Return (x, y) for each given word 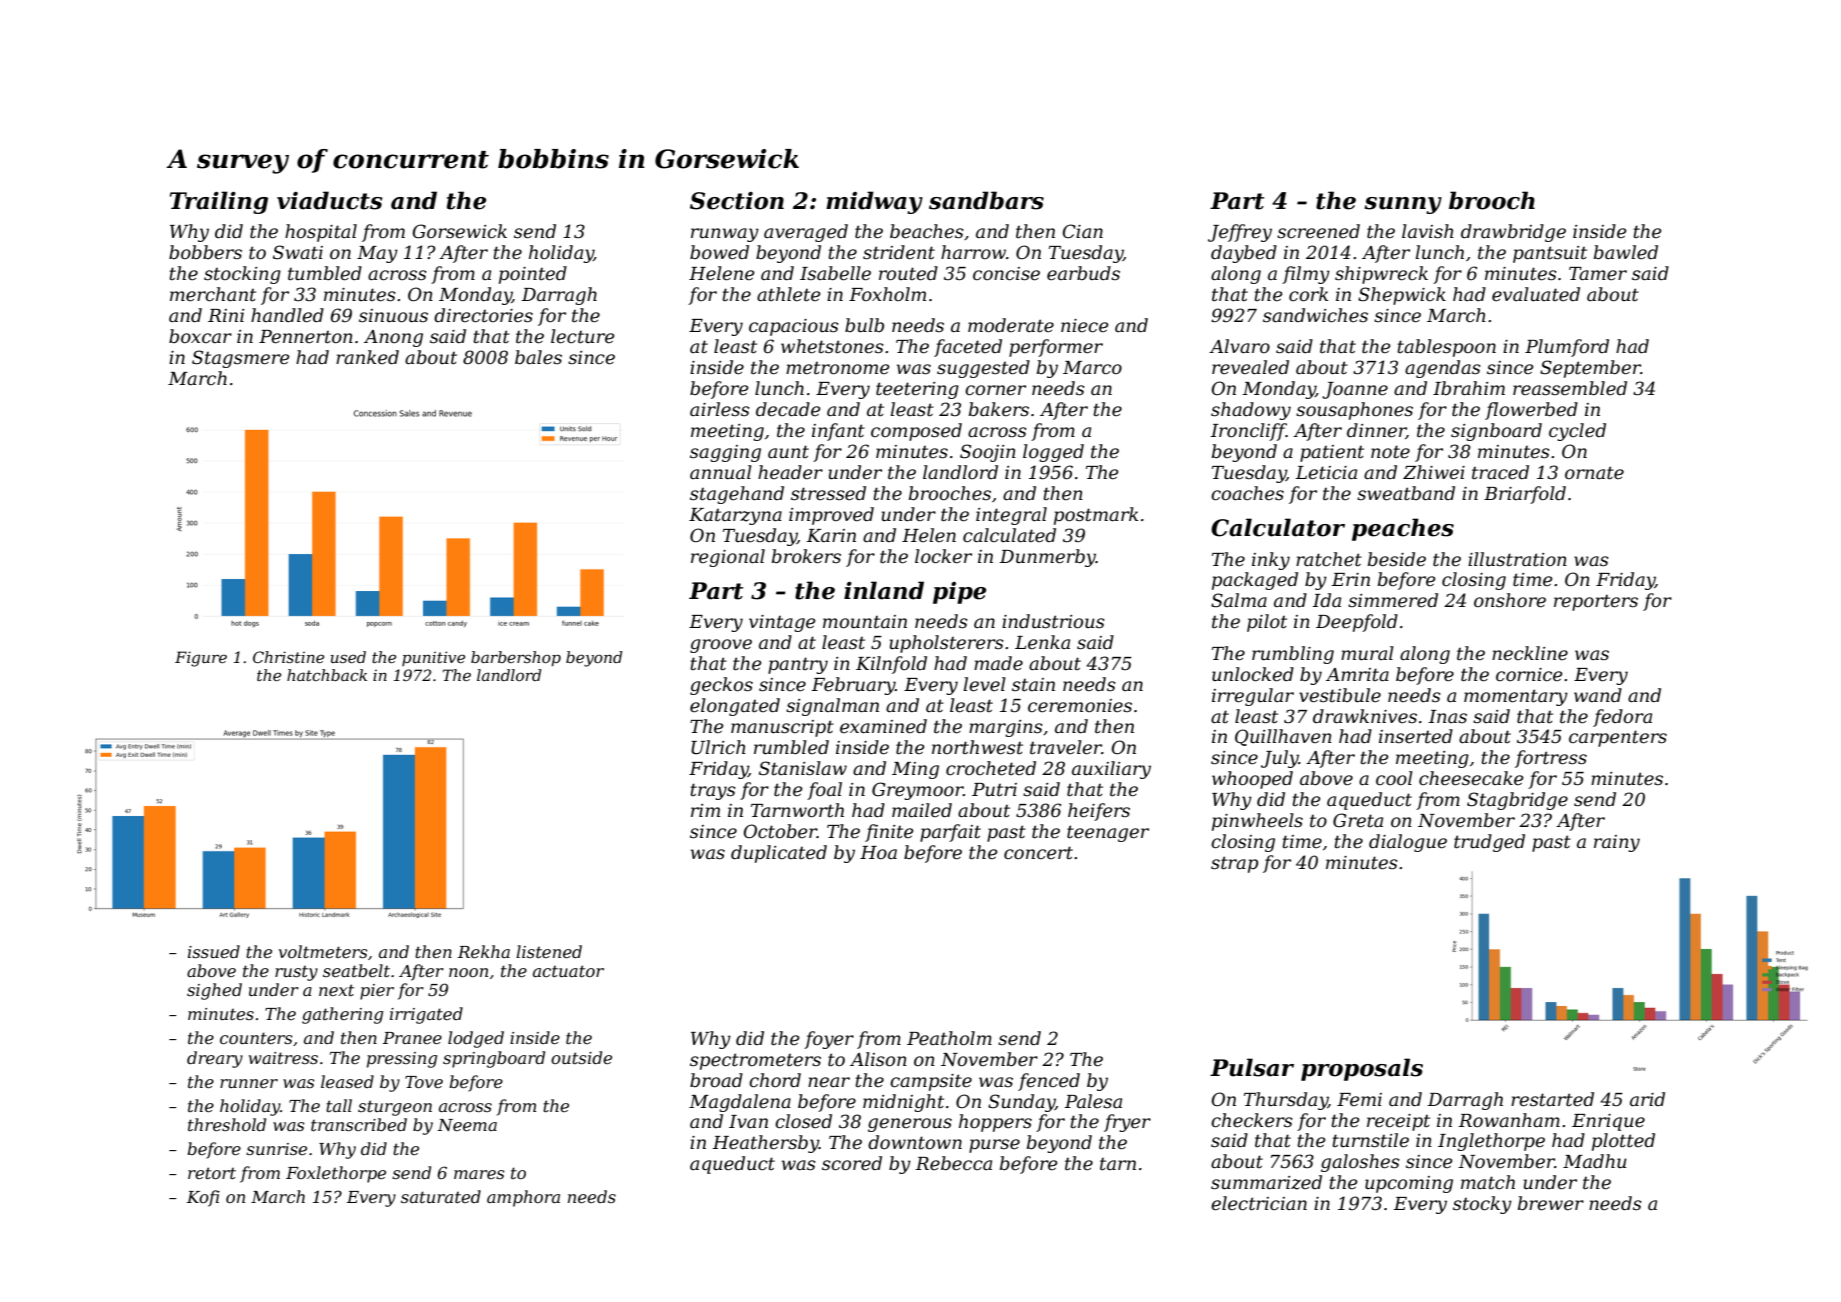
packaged (1255, 581)
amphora (523, 1198)
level (984, 684)
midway (874, 202)
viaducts (329, 200)
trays (713, 791)
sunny (1403, 205)
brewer (1551, 1203)
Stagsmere (241, 359)
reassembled (1570, 388)
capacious (794, 327)
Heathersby (765, 1144)
